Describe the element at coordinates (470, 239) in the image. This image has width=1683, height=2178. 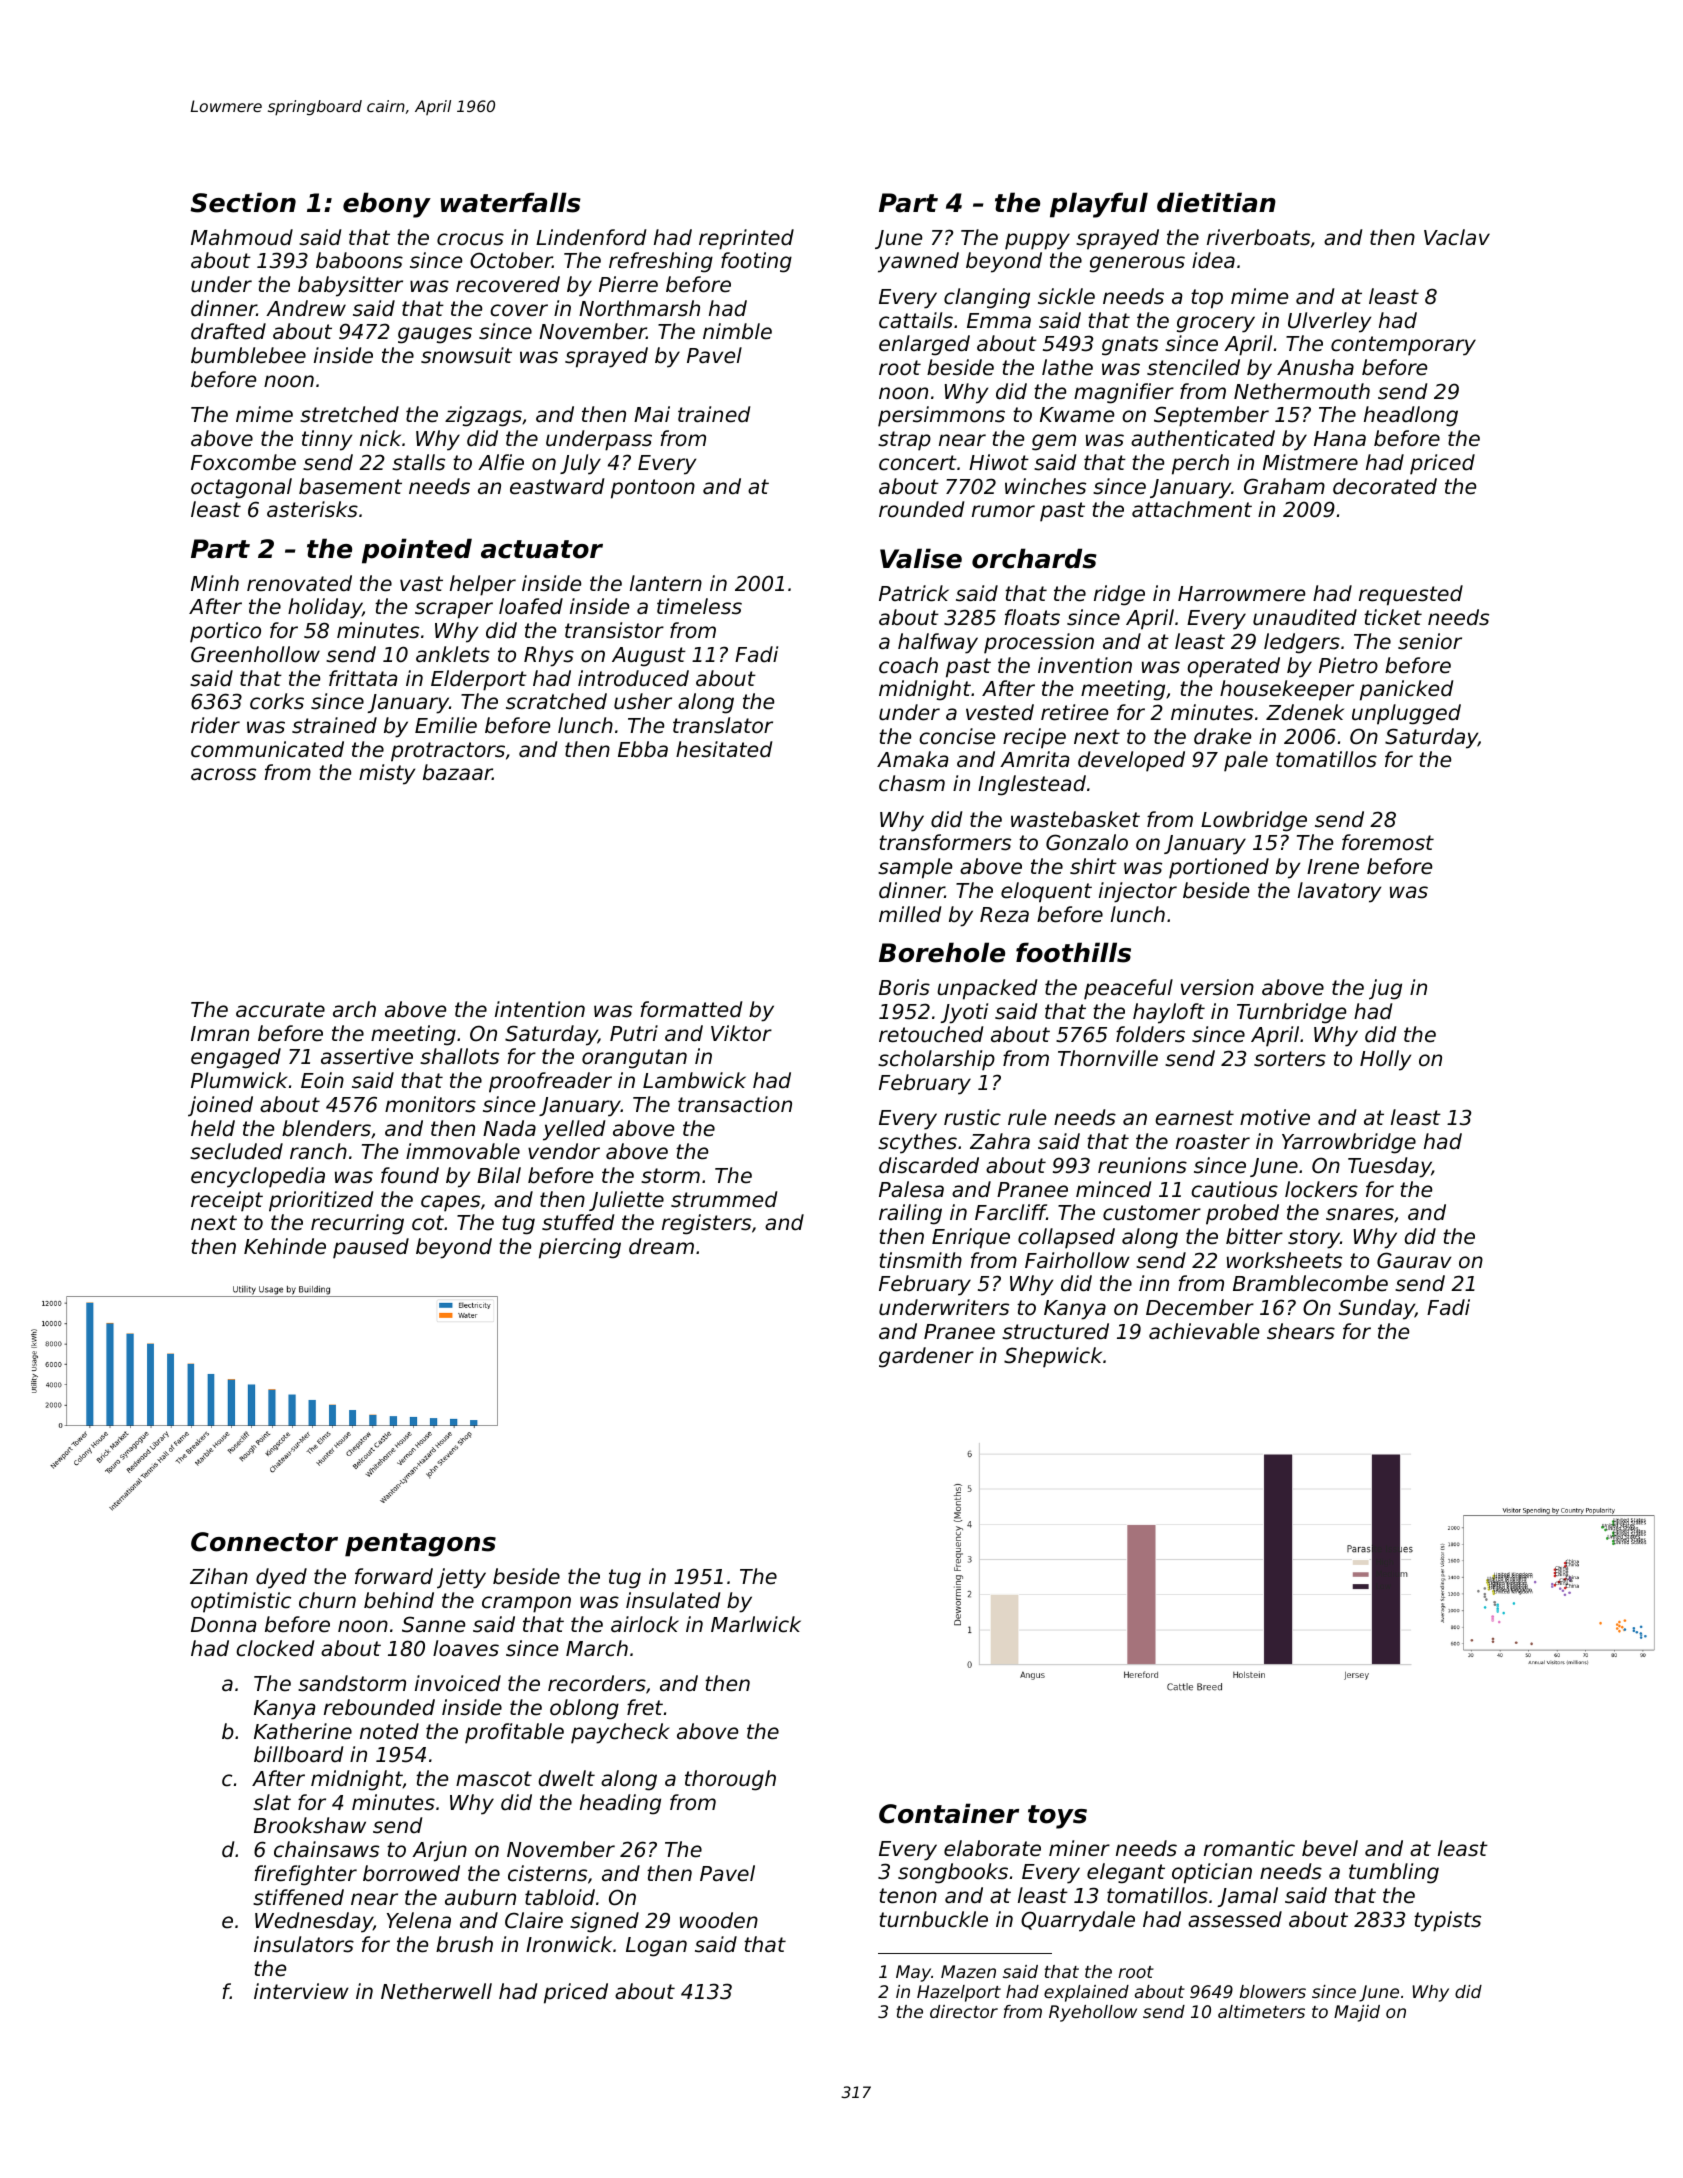
I see `crocus` at that location.
